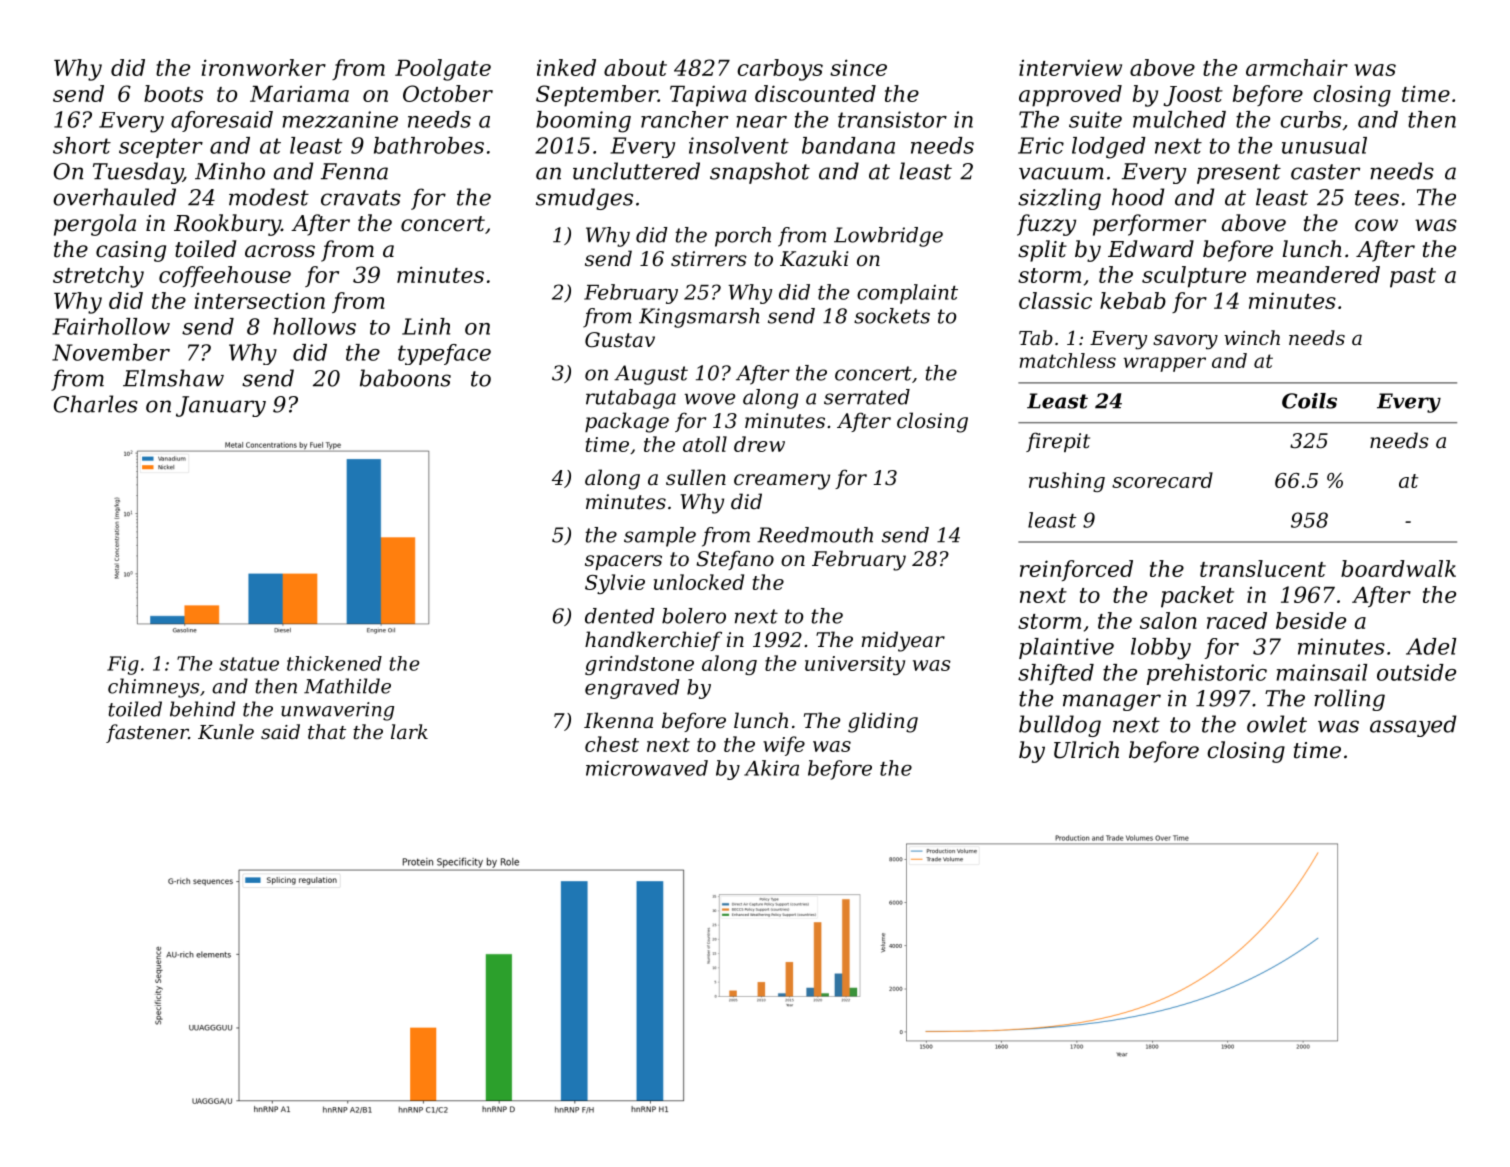 Image resolution: width=1510 pixels, height=1167 pixels. Describe the element at coordinates (173, 93) in the screenshot. I see `boots` at that location.
